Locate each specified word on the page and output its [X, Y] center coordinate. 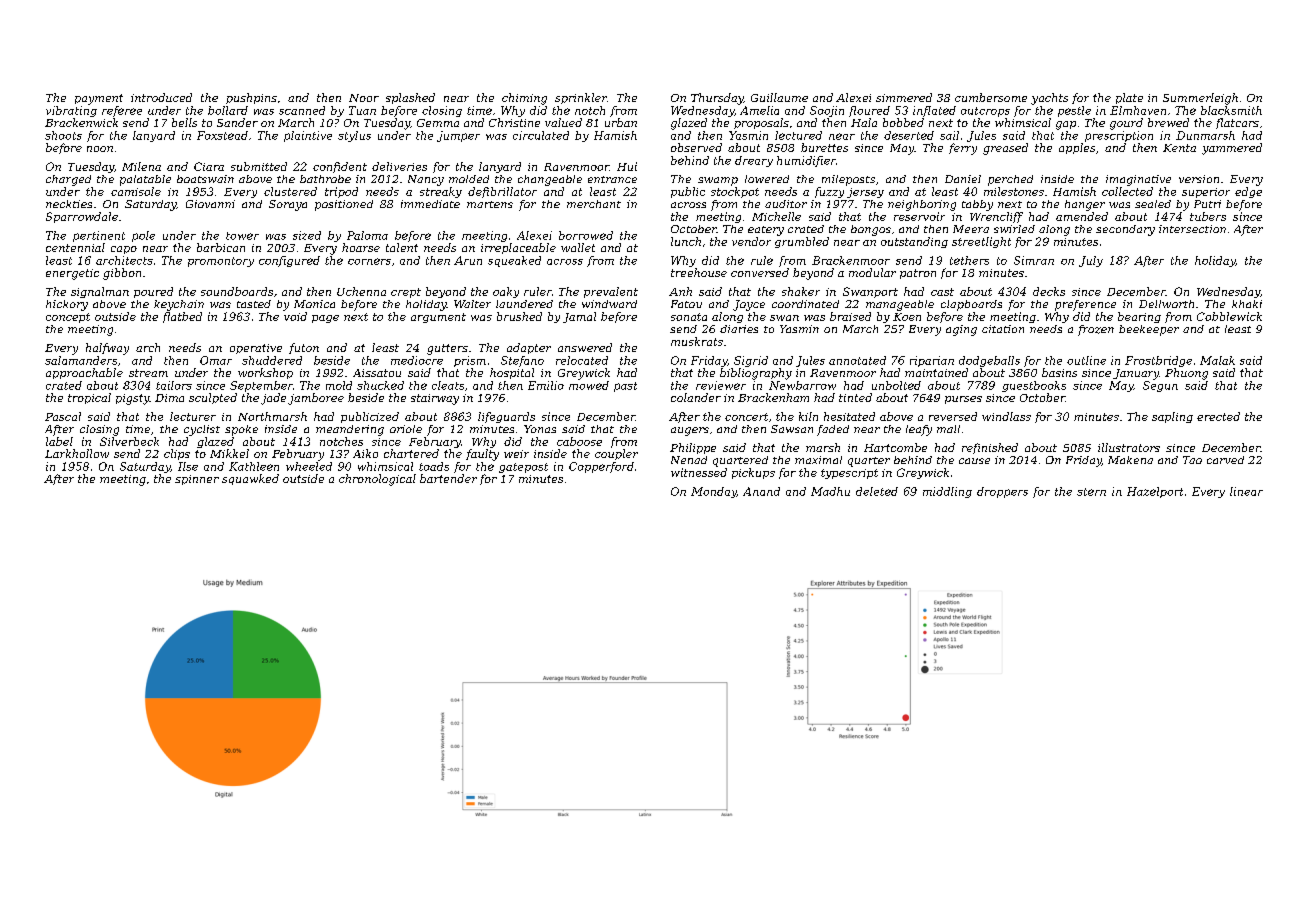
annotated [857, 360]
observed [696, 147]
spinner [197, 480]
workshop [265, 373]
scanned [302, 110]
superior [1206, 193]
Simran [1034, 260]
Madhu [830, 491]
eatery [766, 231]
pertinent [99, 236]
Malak [1217, 360]
